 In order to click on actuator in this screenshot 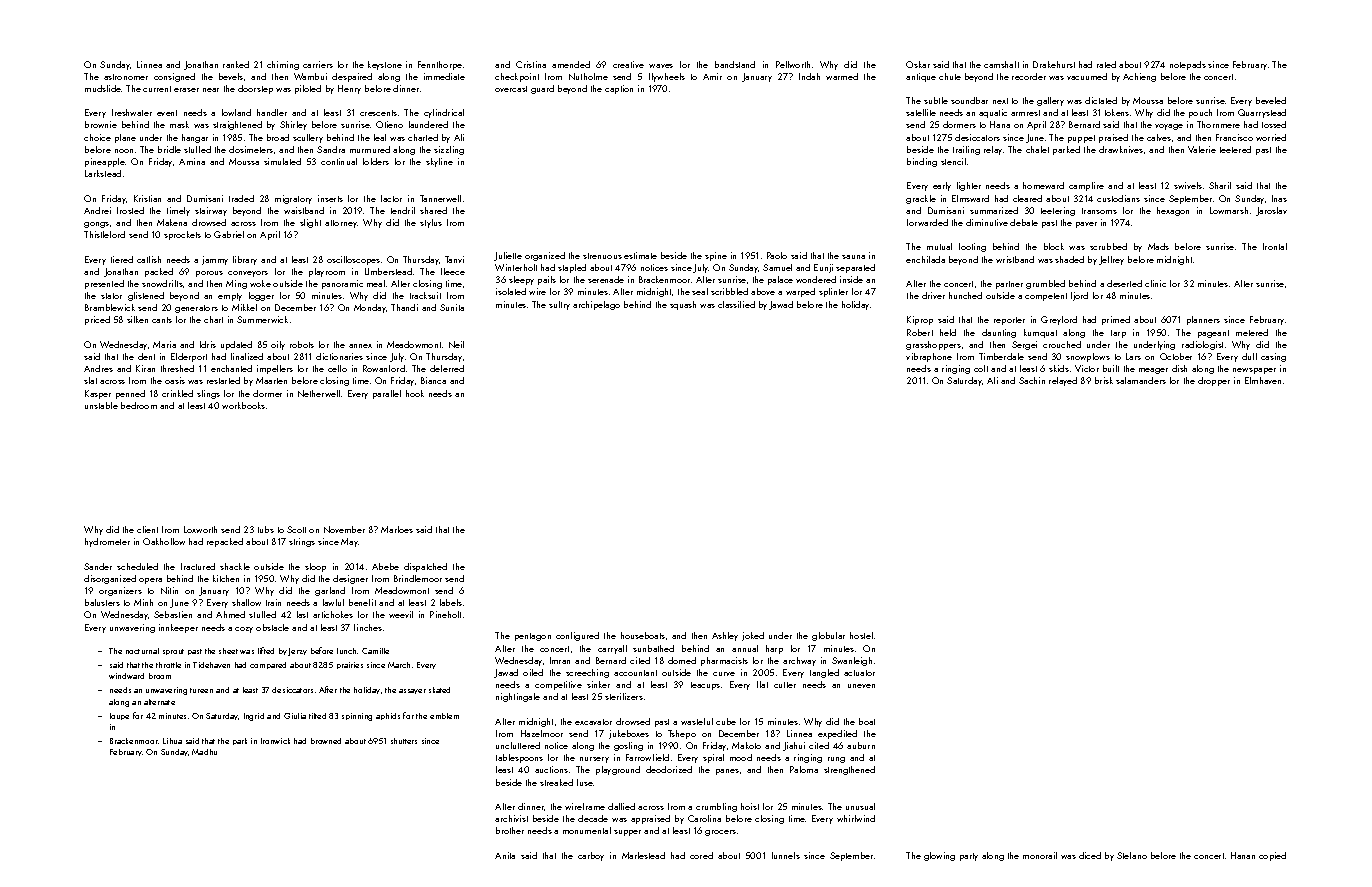, I will do `click(859, 673)`.
